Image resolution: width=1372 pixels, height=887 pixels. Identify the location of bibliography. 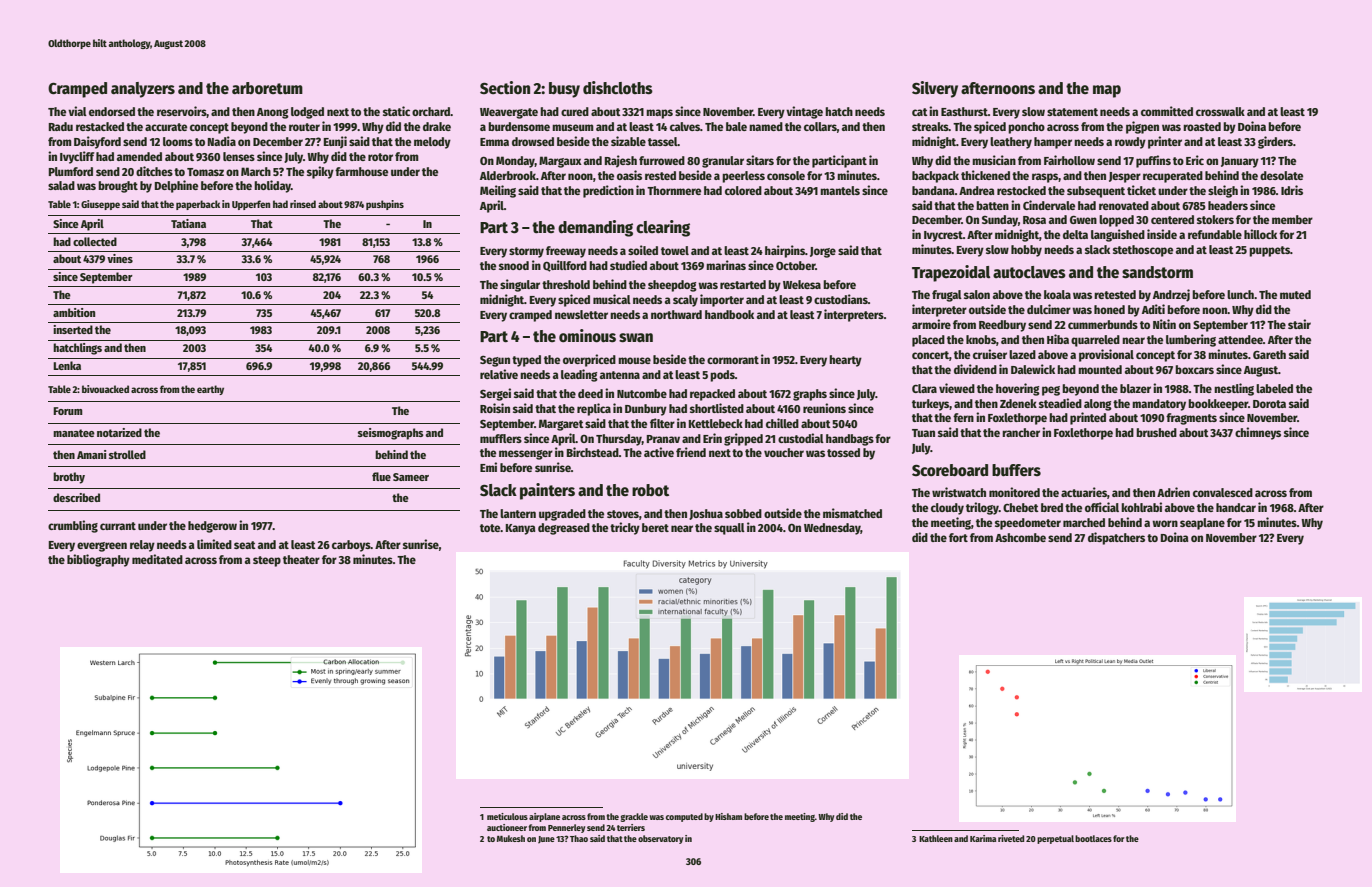
(98, 560).
